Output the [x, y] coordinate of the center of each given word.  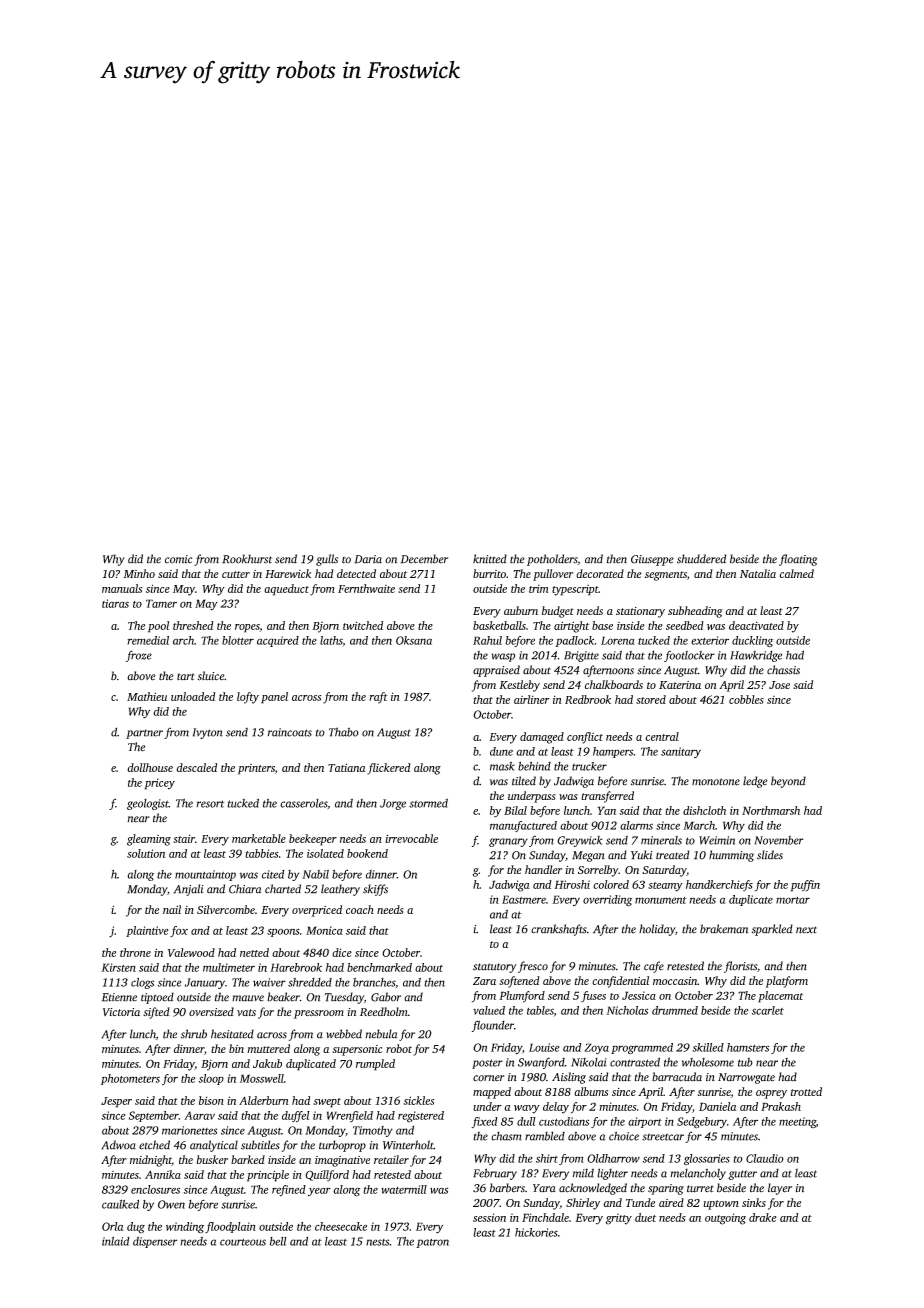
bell [278, 1241]
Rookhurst [247, 559]
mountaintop [205, 875]
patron [432, 1243]
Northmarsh [771, 810]
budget [558, 612]
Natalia [758, 573]
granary [508, 842]
